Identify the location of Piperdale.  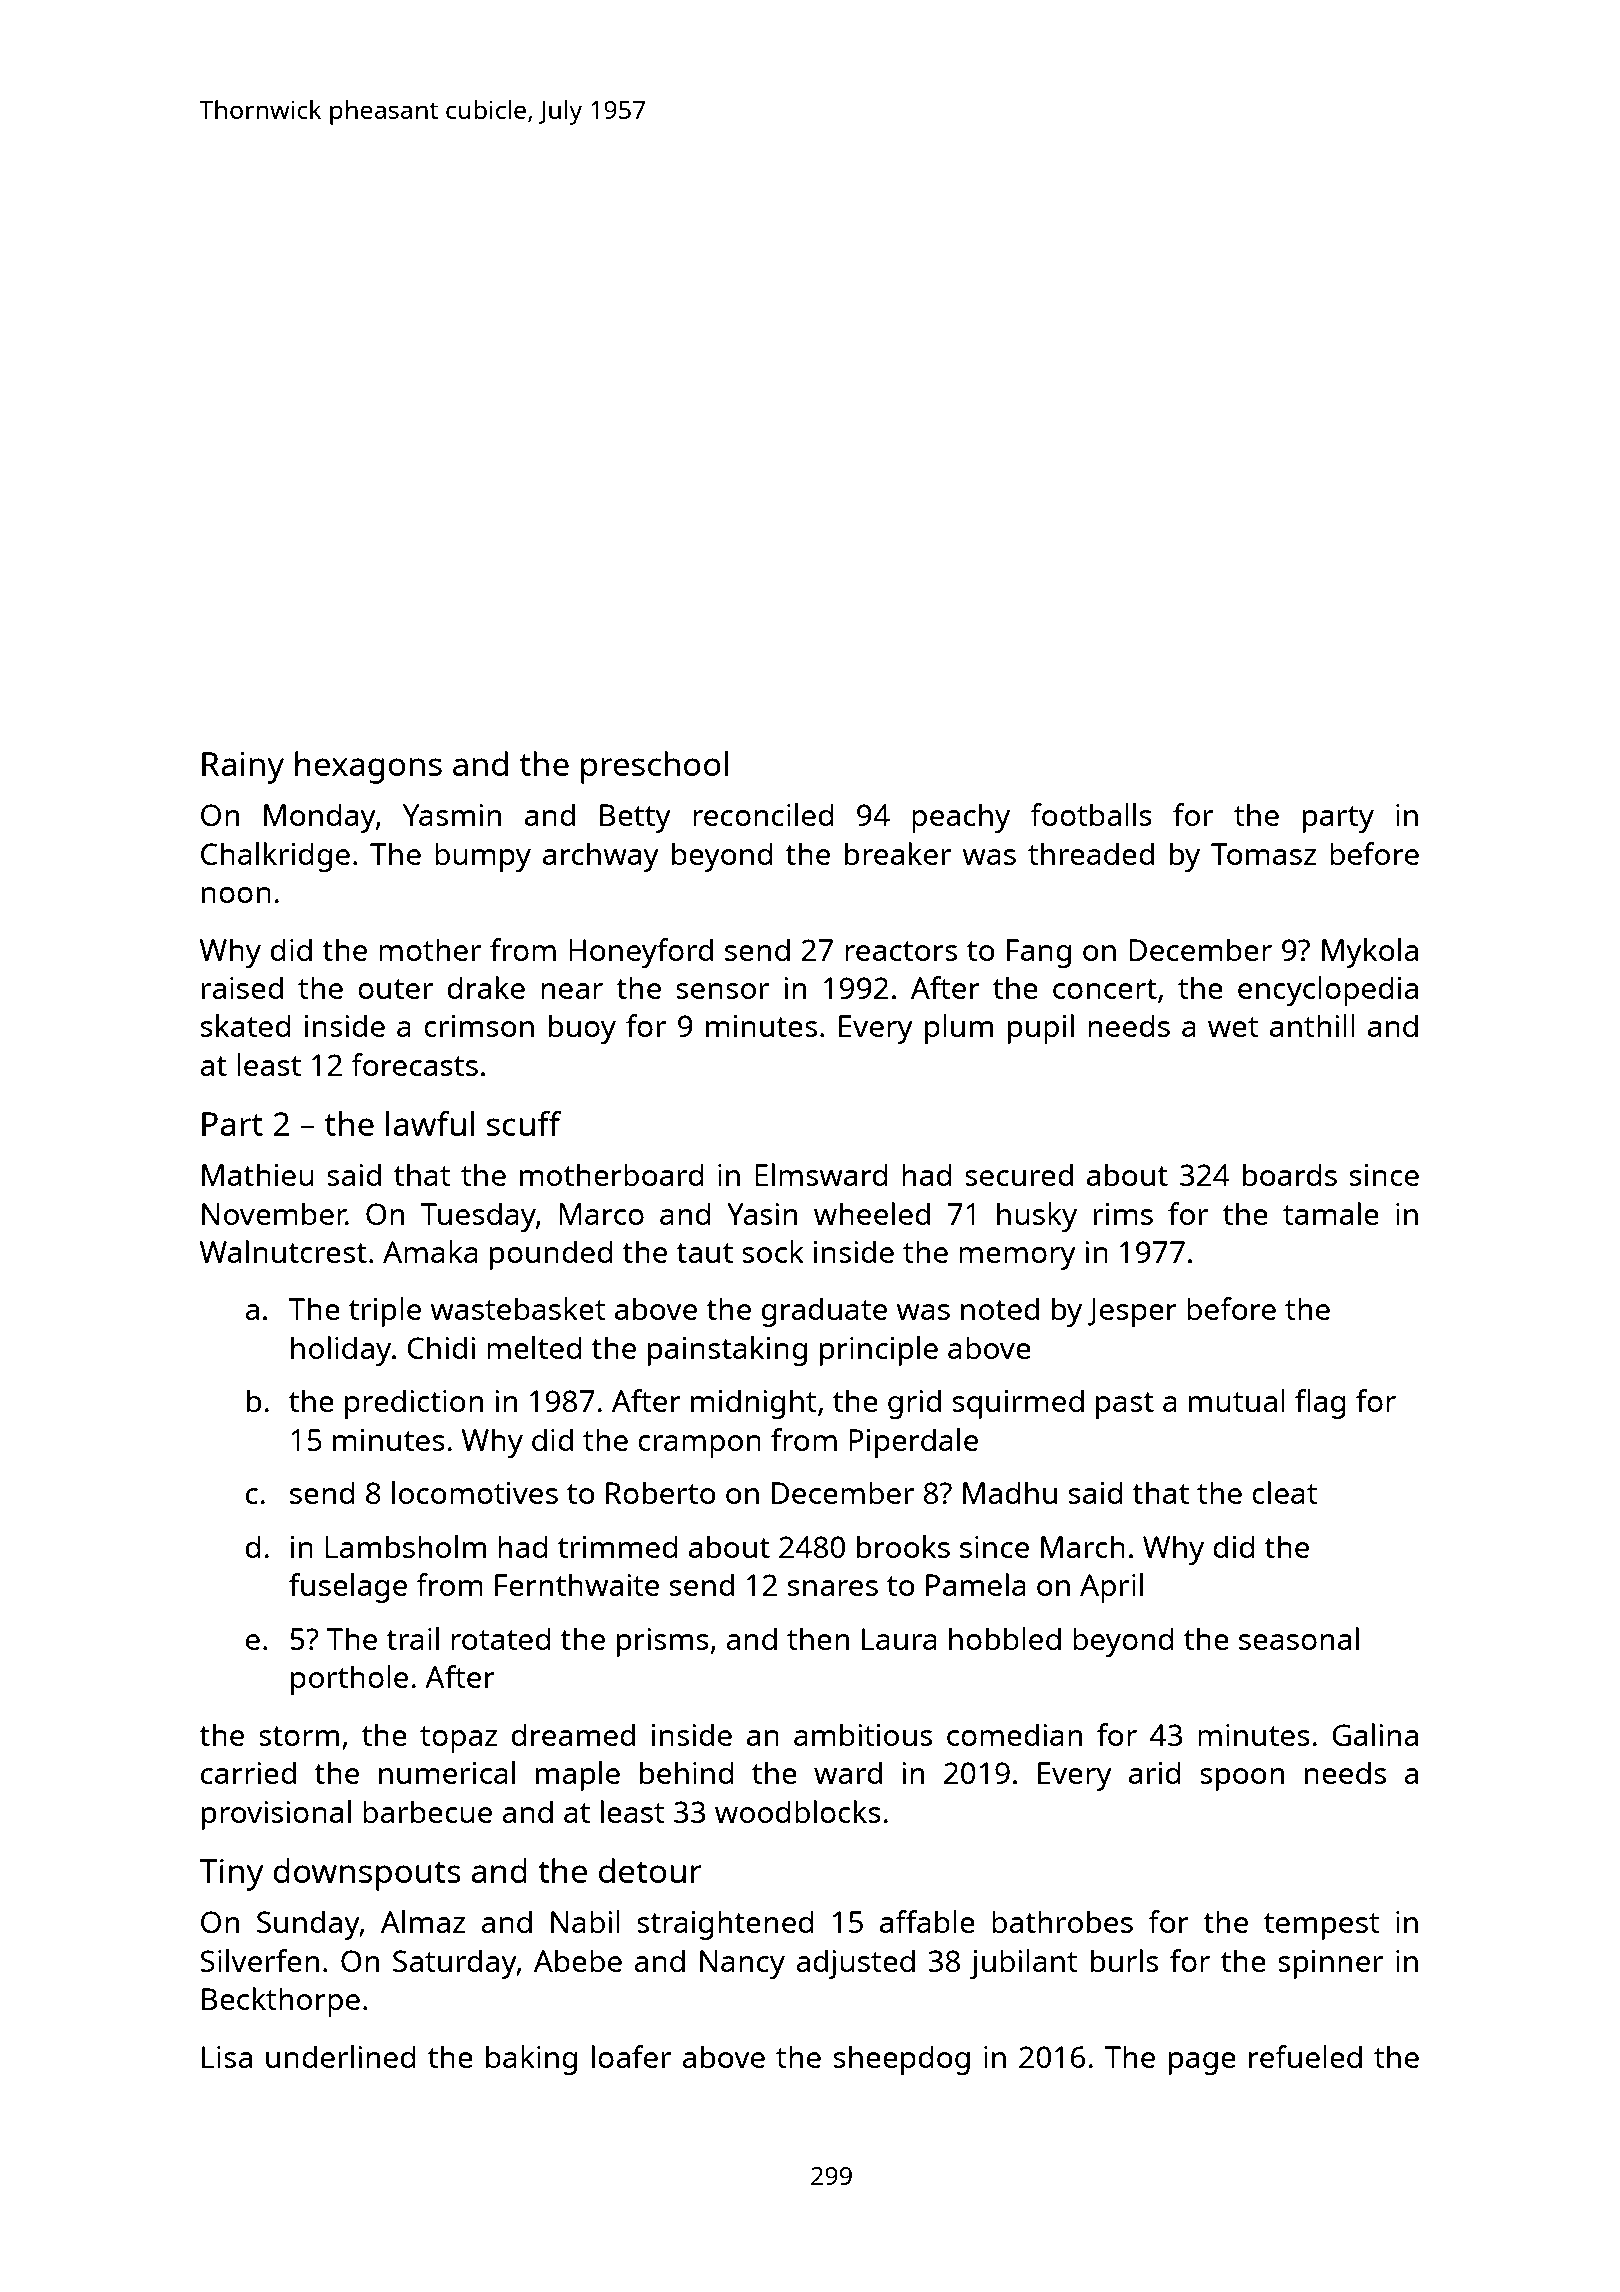
(913, 1443).
